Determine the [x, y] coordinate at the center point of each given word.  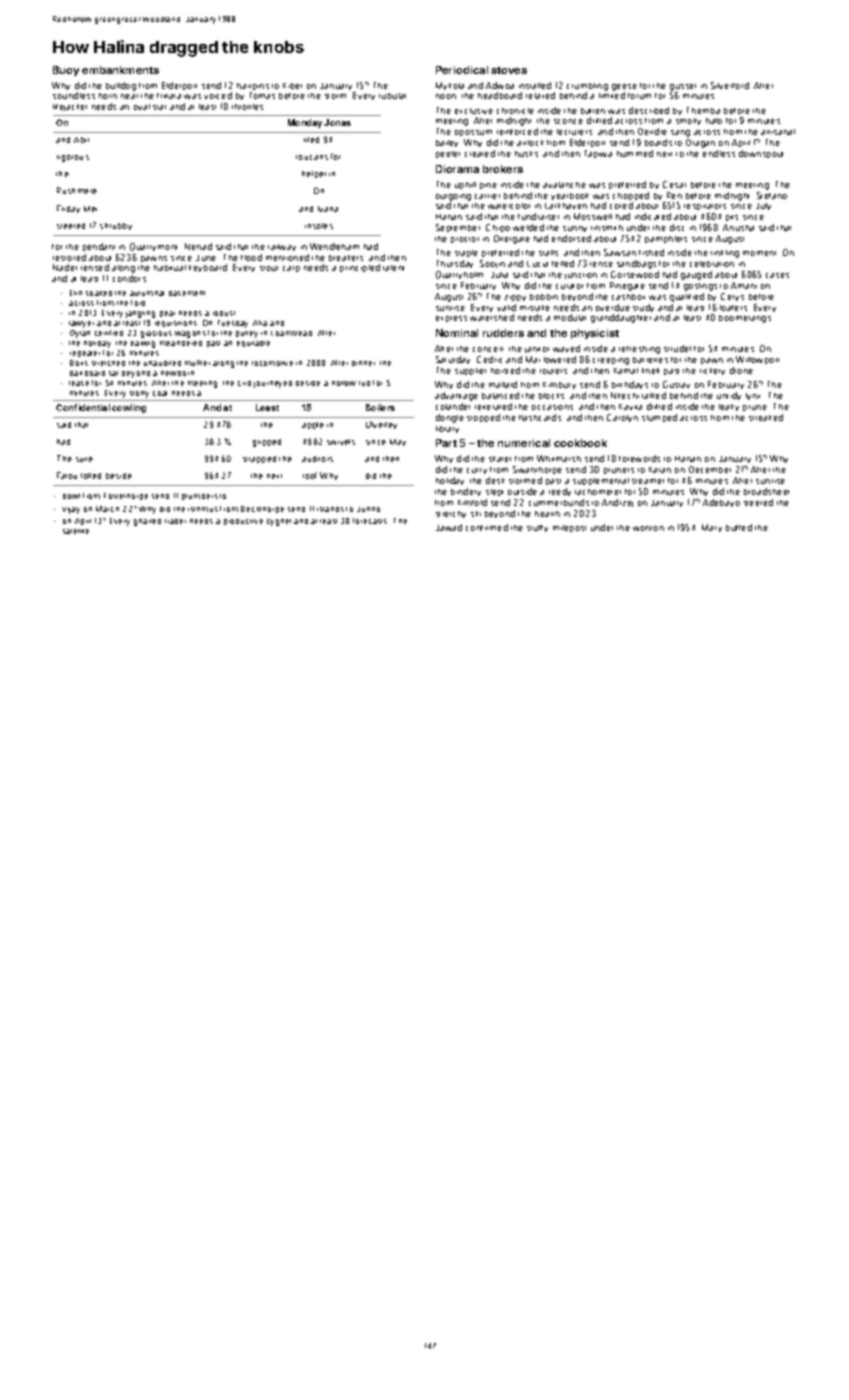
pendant [99, 247]
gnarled [147, 522]
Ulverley [381, 425]
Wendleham [334, 246]
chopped [631, 196]
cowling [129, 408]
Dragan [700, 143]
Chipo [498, 228]
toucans [312, 157]
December [710, 469]
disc [677, 227]
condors [129, 278]
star [159, 107]
